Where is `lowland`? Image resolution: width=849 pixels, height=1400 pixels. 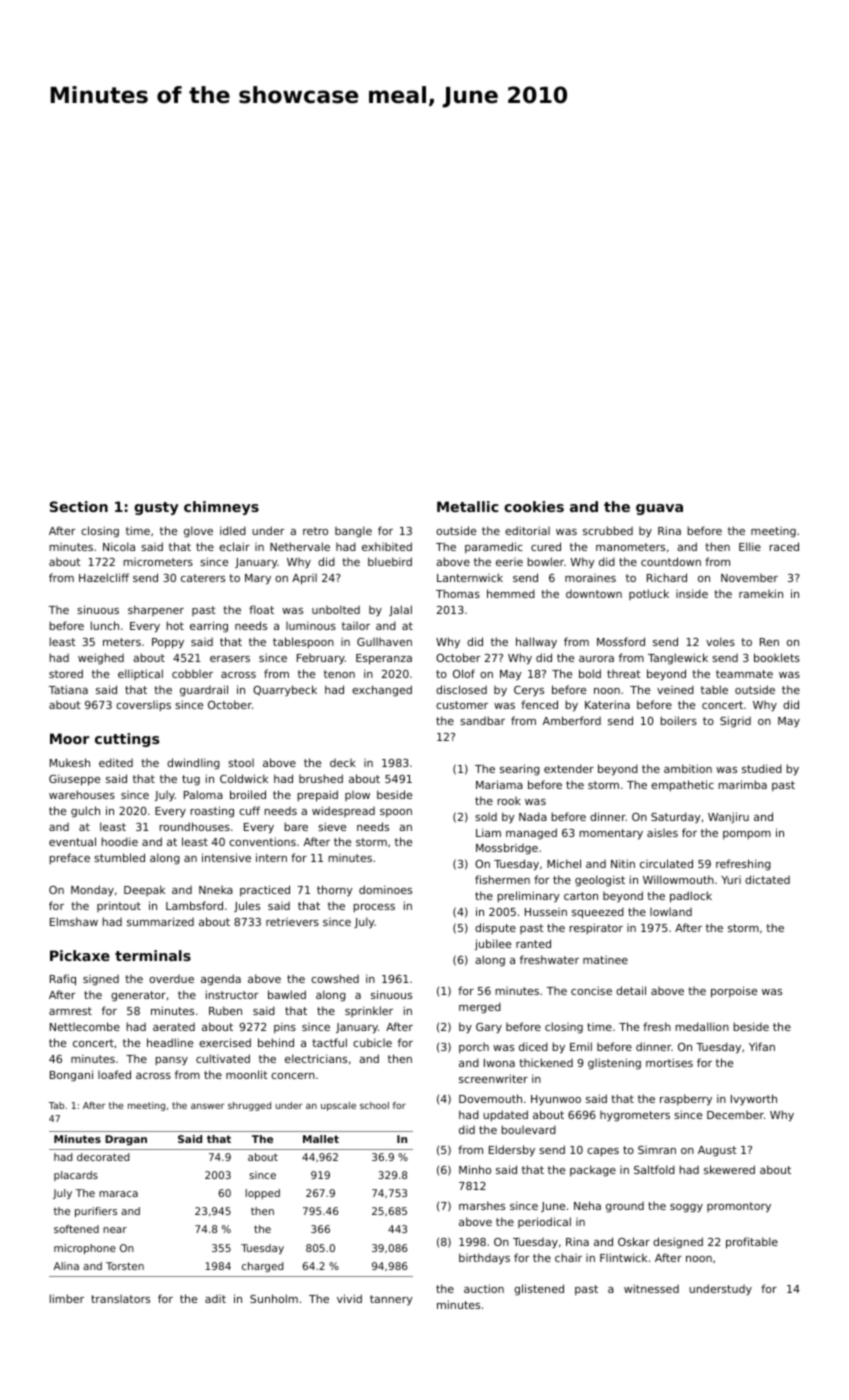 lowland is located at coordinates (671, 912).
